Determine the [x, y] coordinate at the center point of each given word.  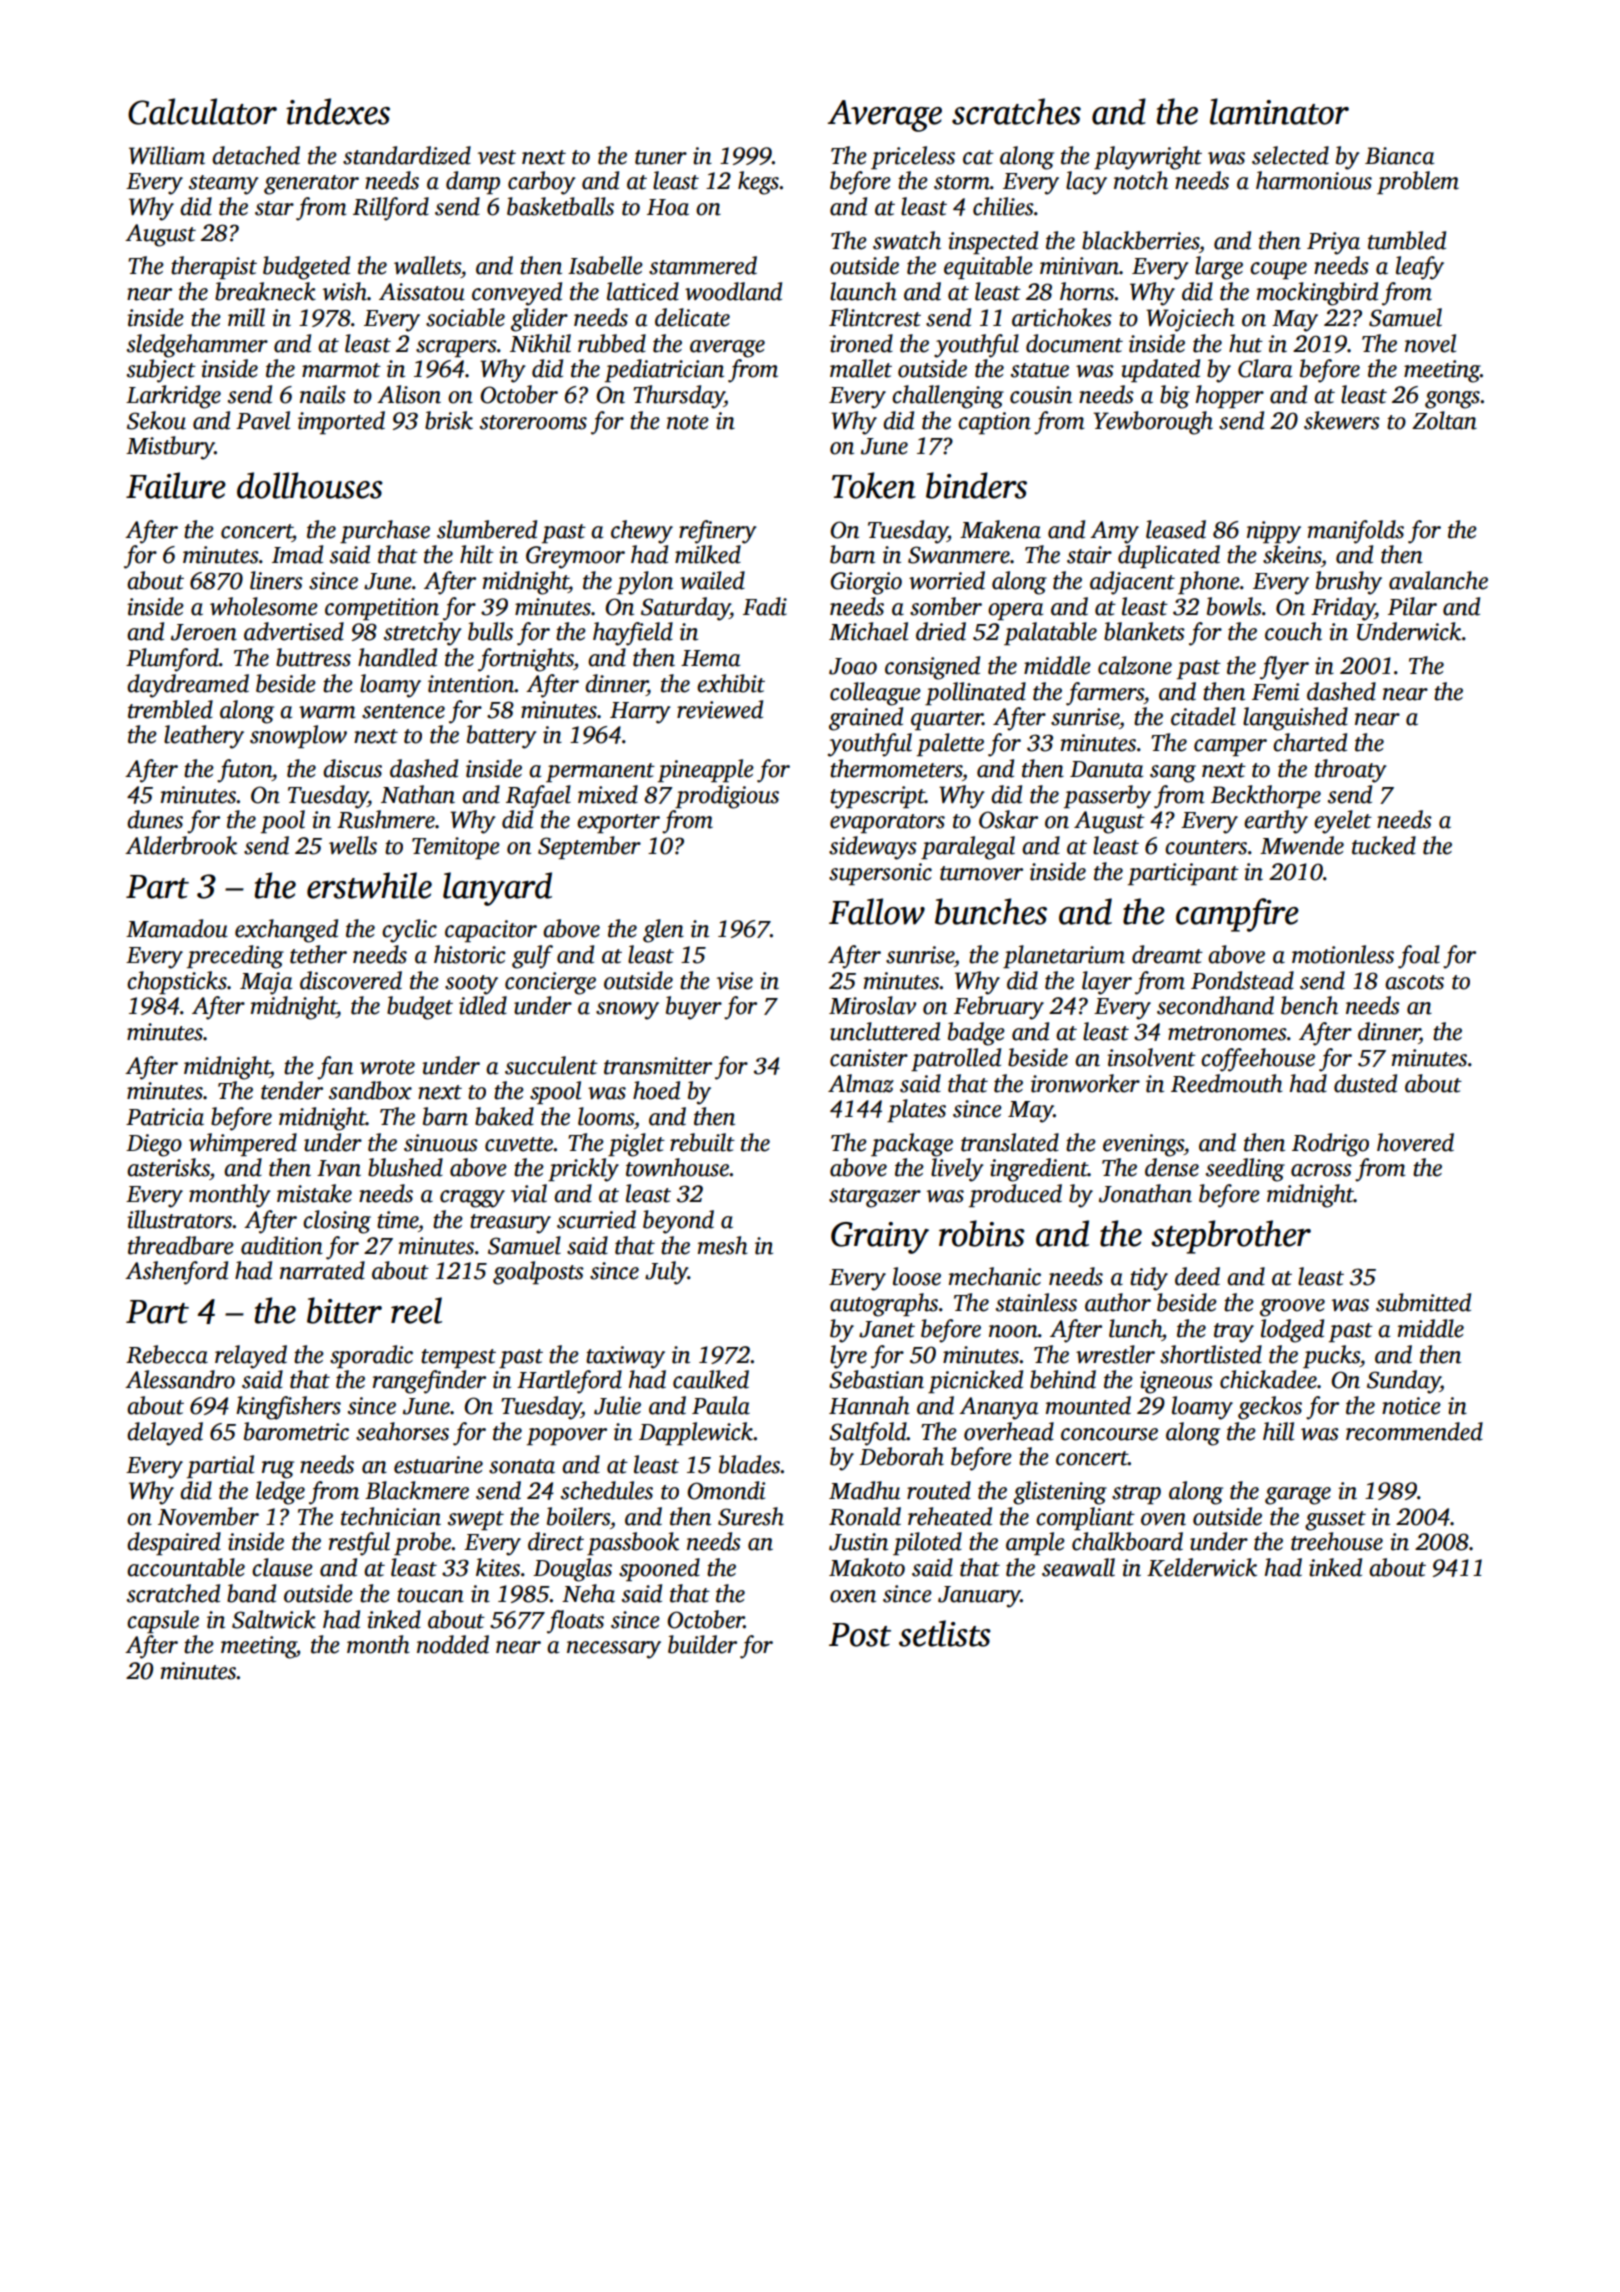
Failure [176, 485]
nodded [453, 1644]
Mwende [1302, 845]
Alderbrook [181, 845]
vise [735, 981]
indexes [338, 111]
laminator [1279, 111]
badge [976, 1034]
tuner [661, 157]
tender [292, 1090]
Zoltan [1444, 420]
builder [702, 1644]
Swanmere [959, 555]
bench [1309, 1005]
